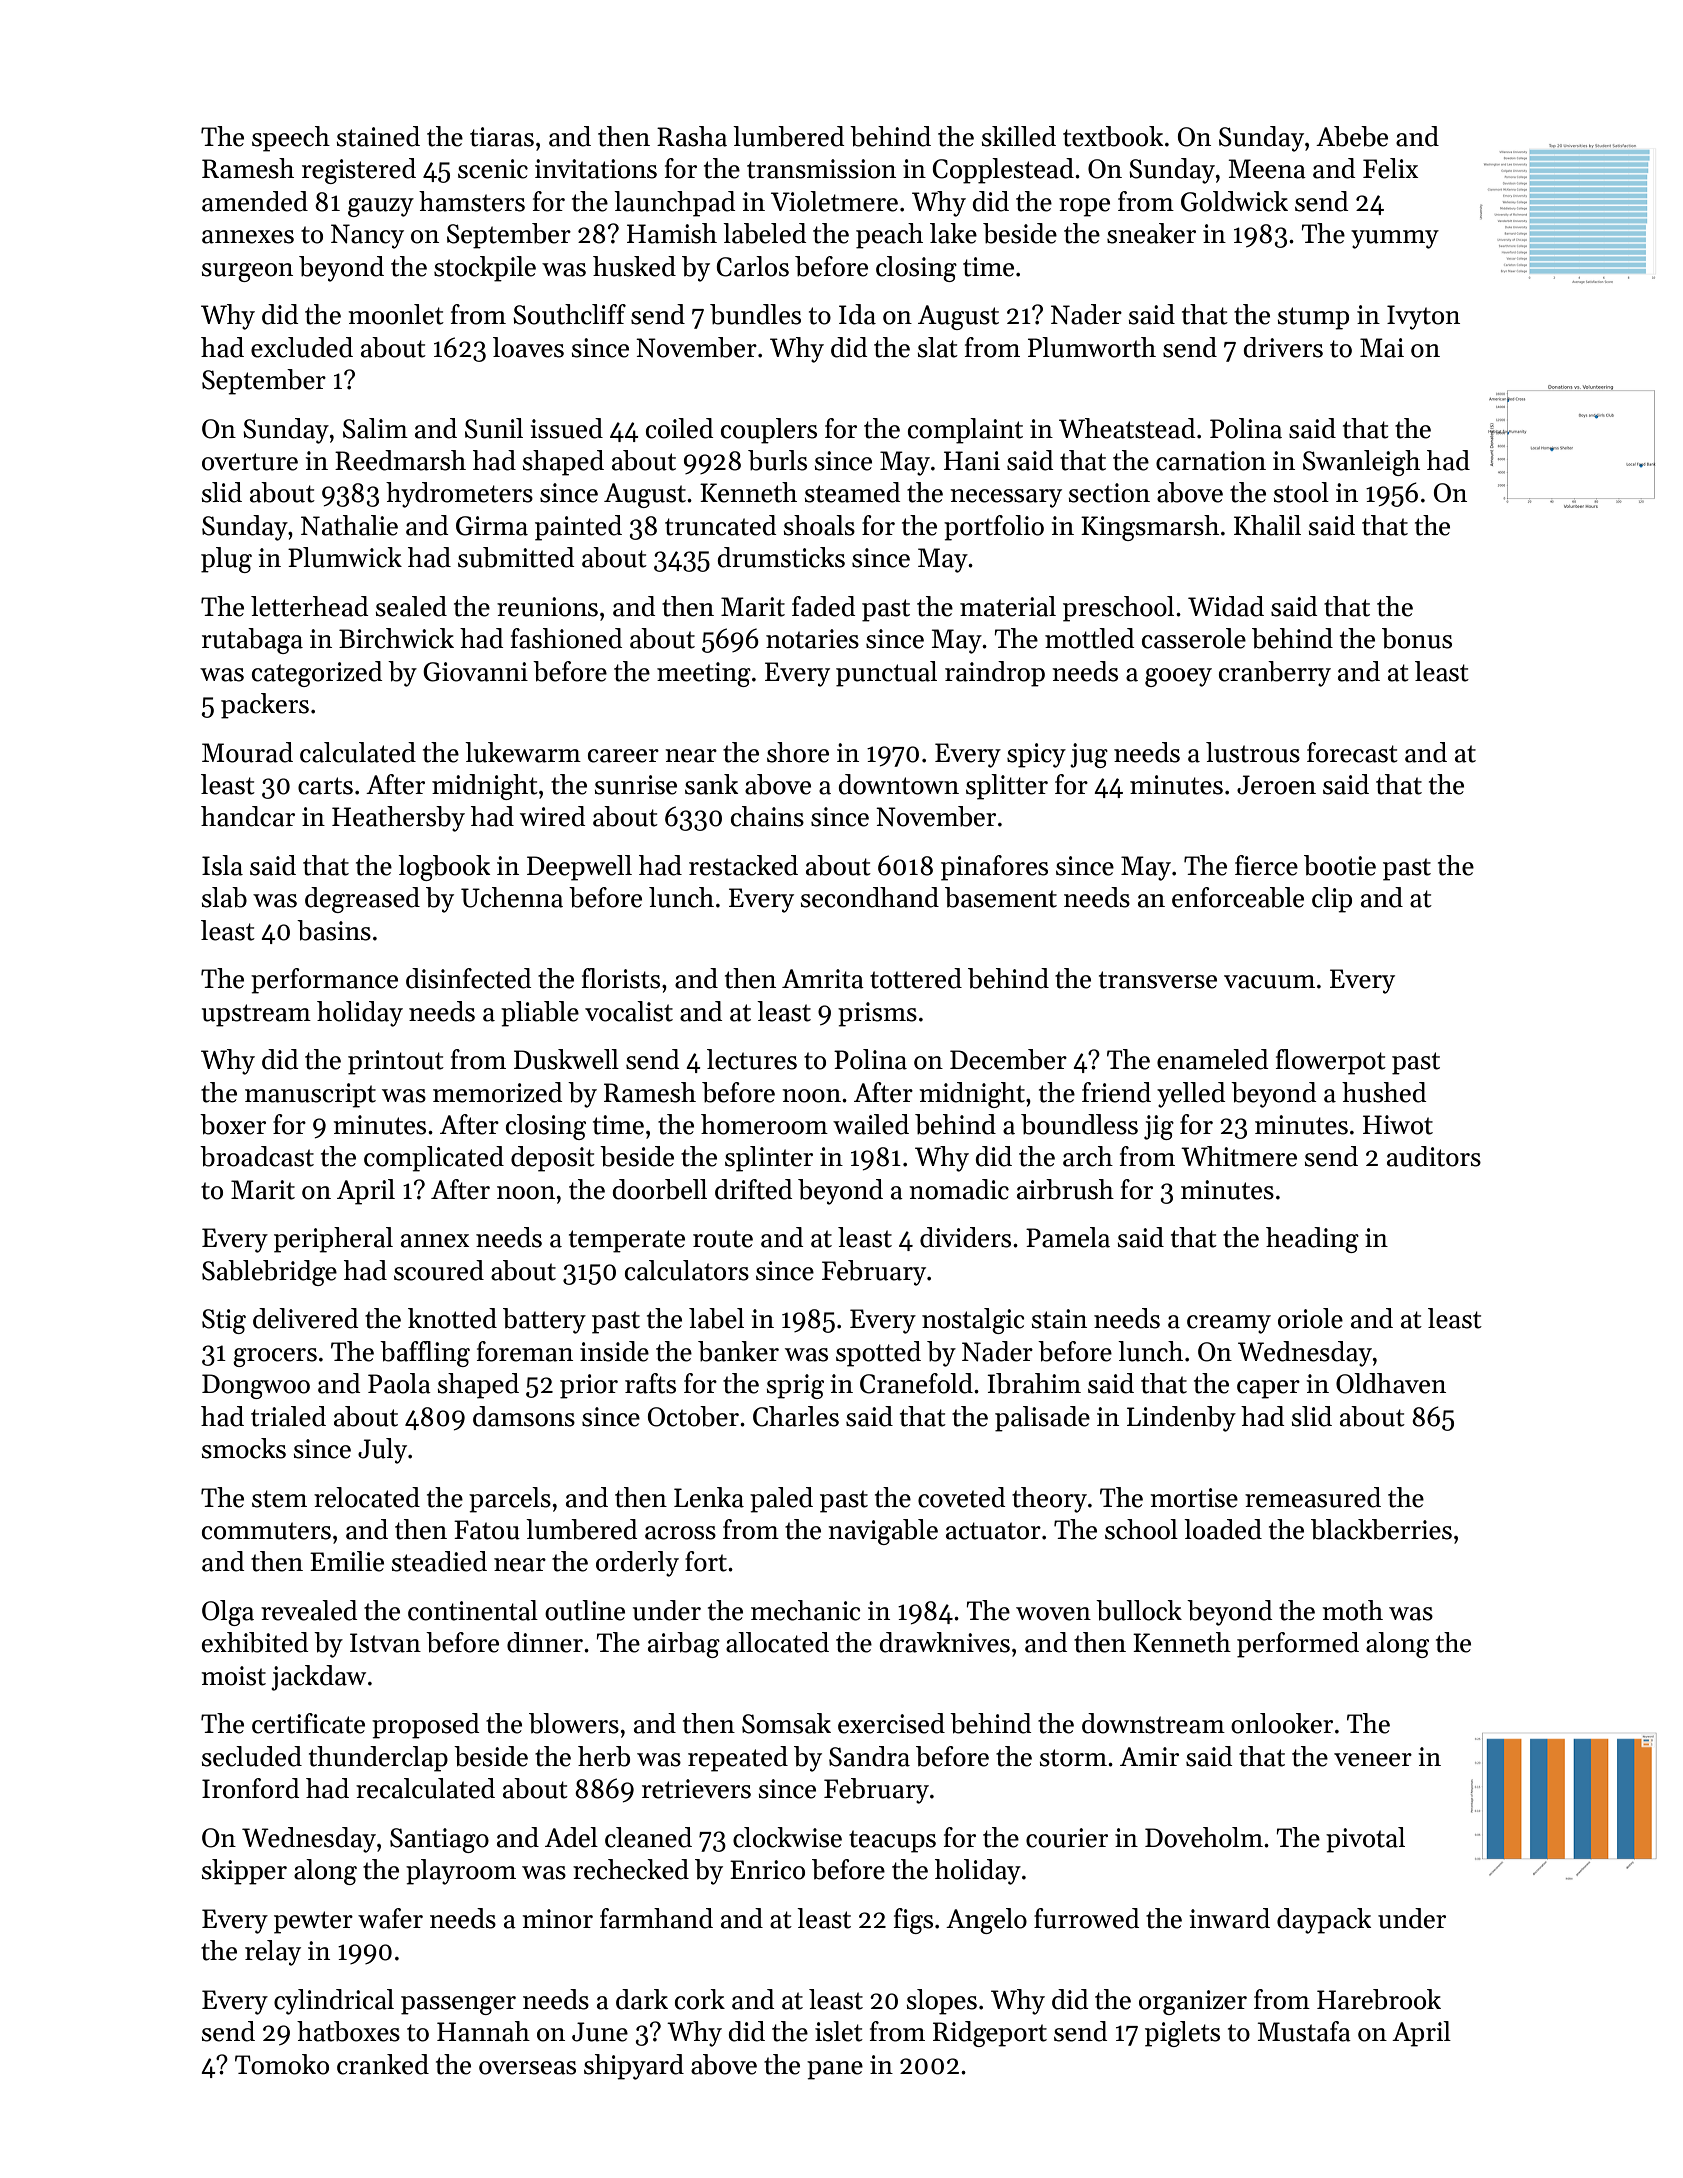  I want to click on pane, so click(835, 2070).
